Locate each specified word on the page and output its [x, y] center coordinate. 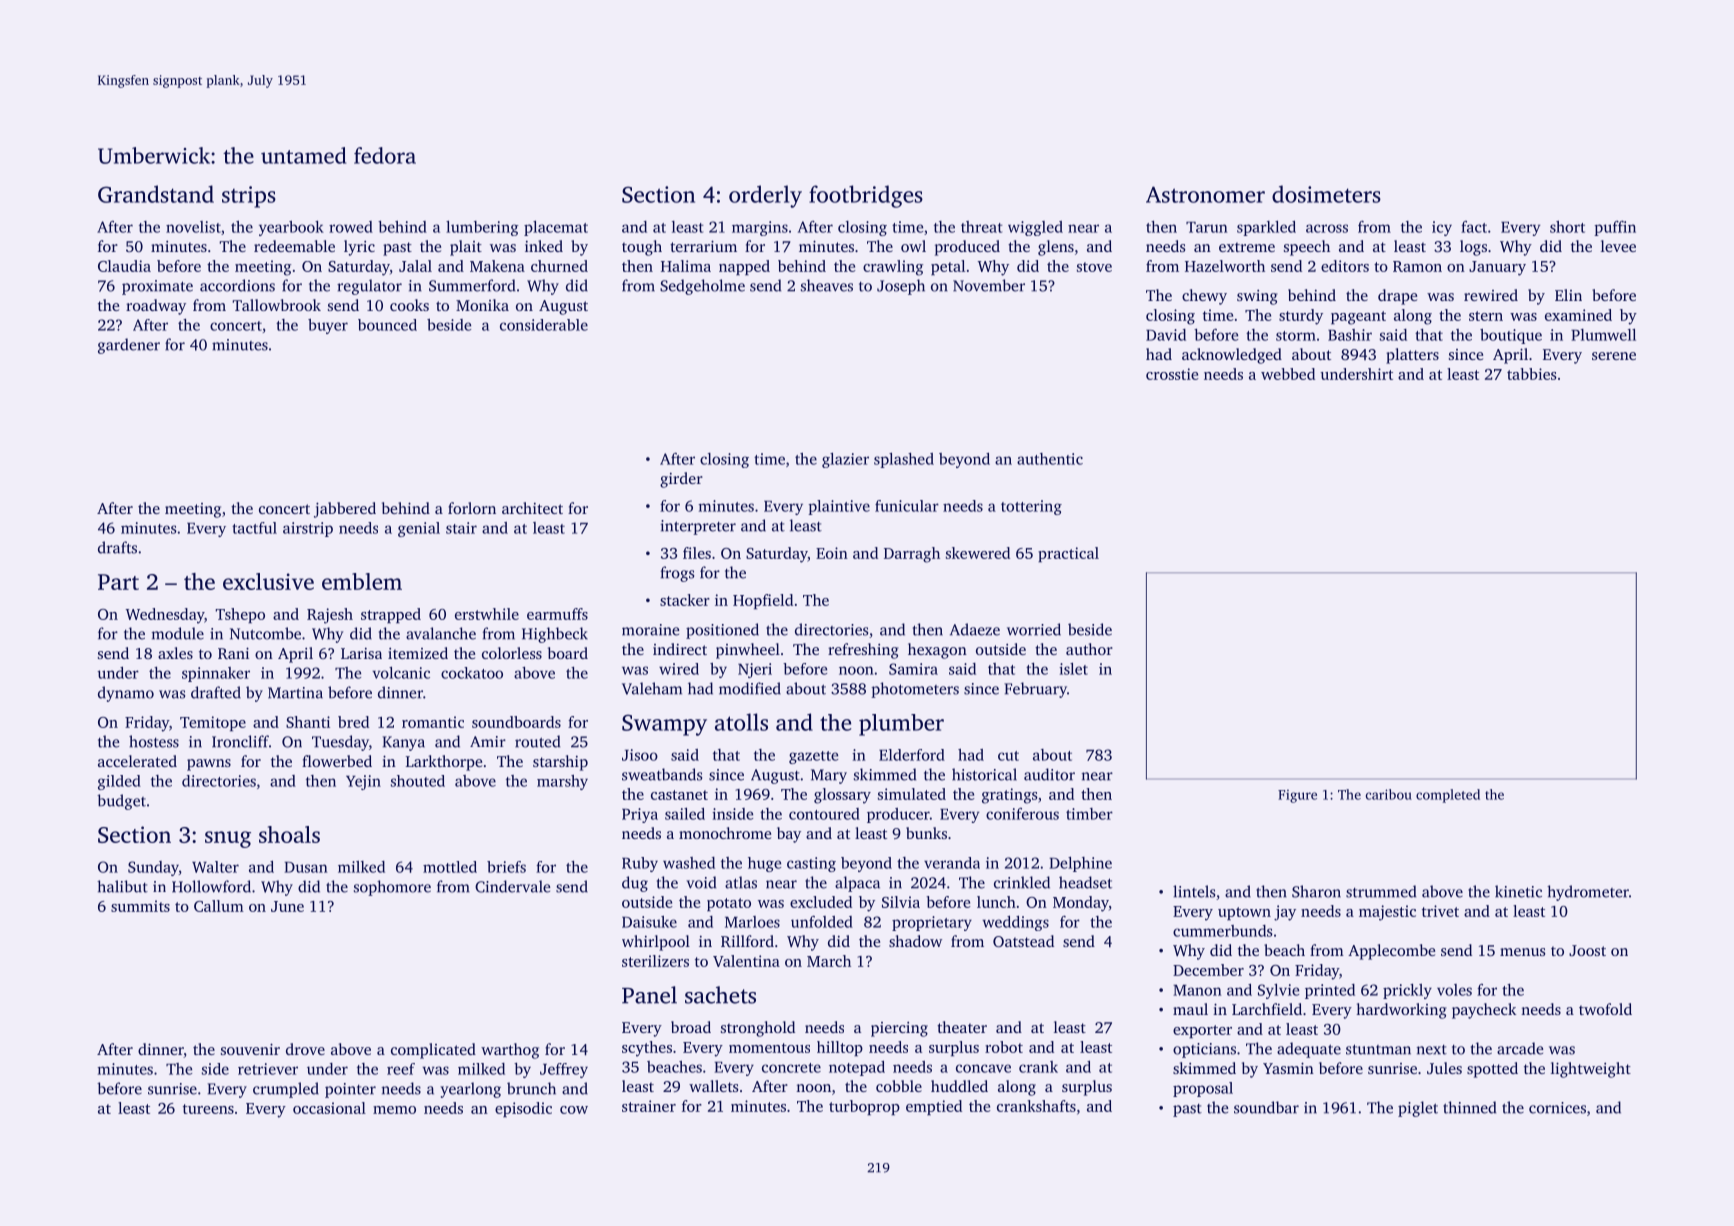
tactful [254, 528]
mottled [450, 867]
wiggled [1035, 228]
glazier [845, 460]
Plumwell [1603, 335]
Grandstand [156, 194]
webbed [1288, 374]
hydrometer [1588, 893]
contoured [824, 814]
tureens [208, 1109]
